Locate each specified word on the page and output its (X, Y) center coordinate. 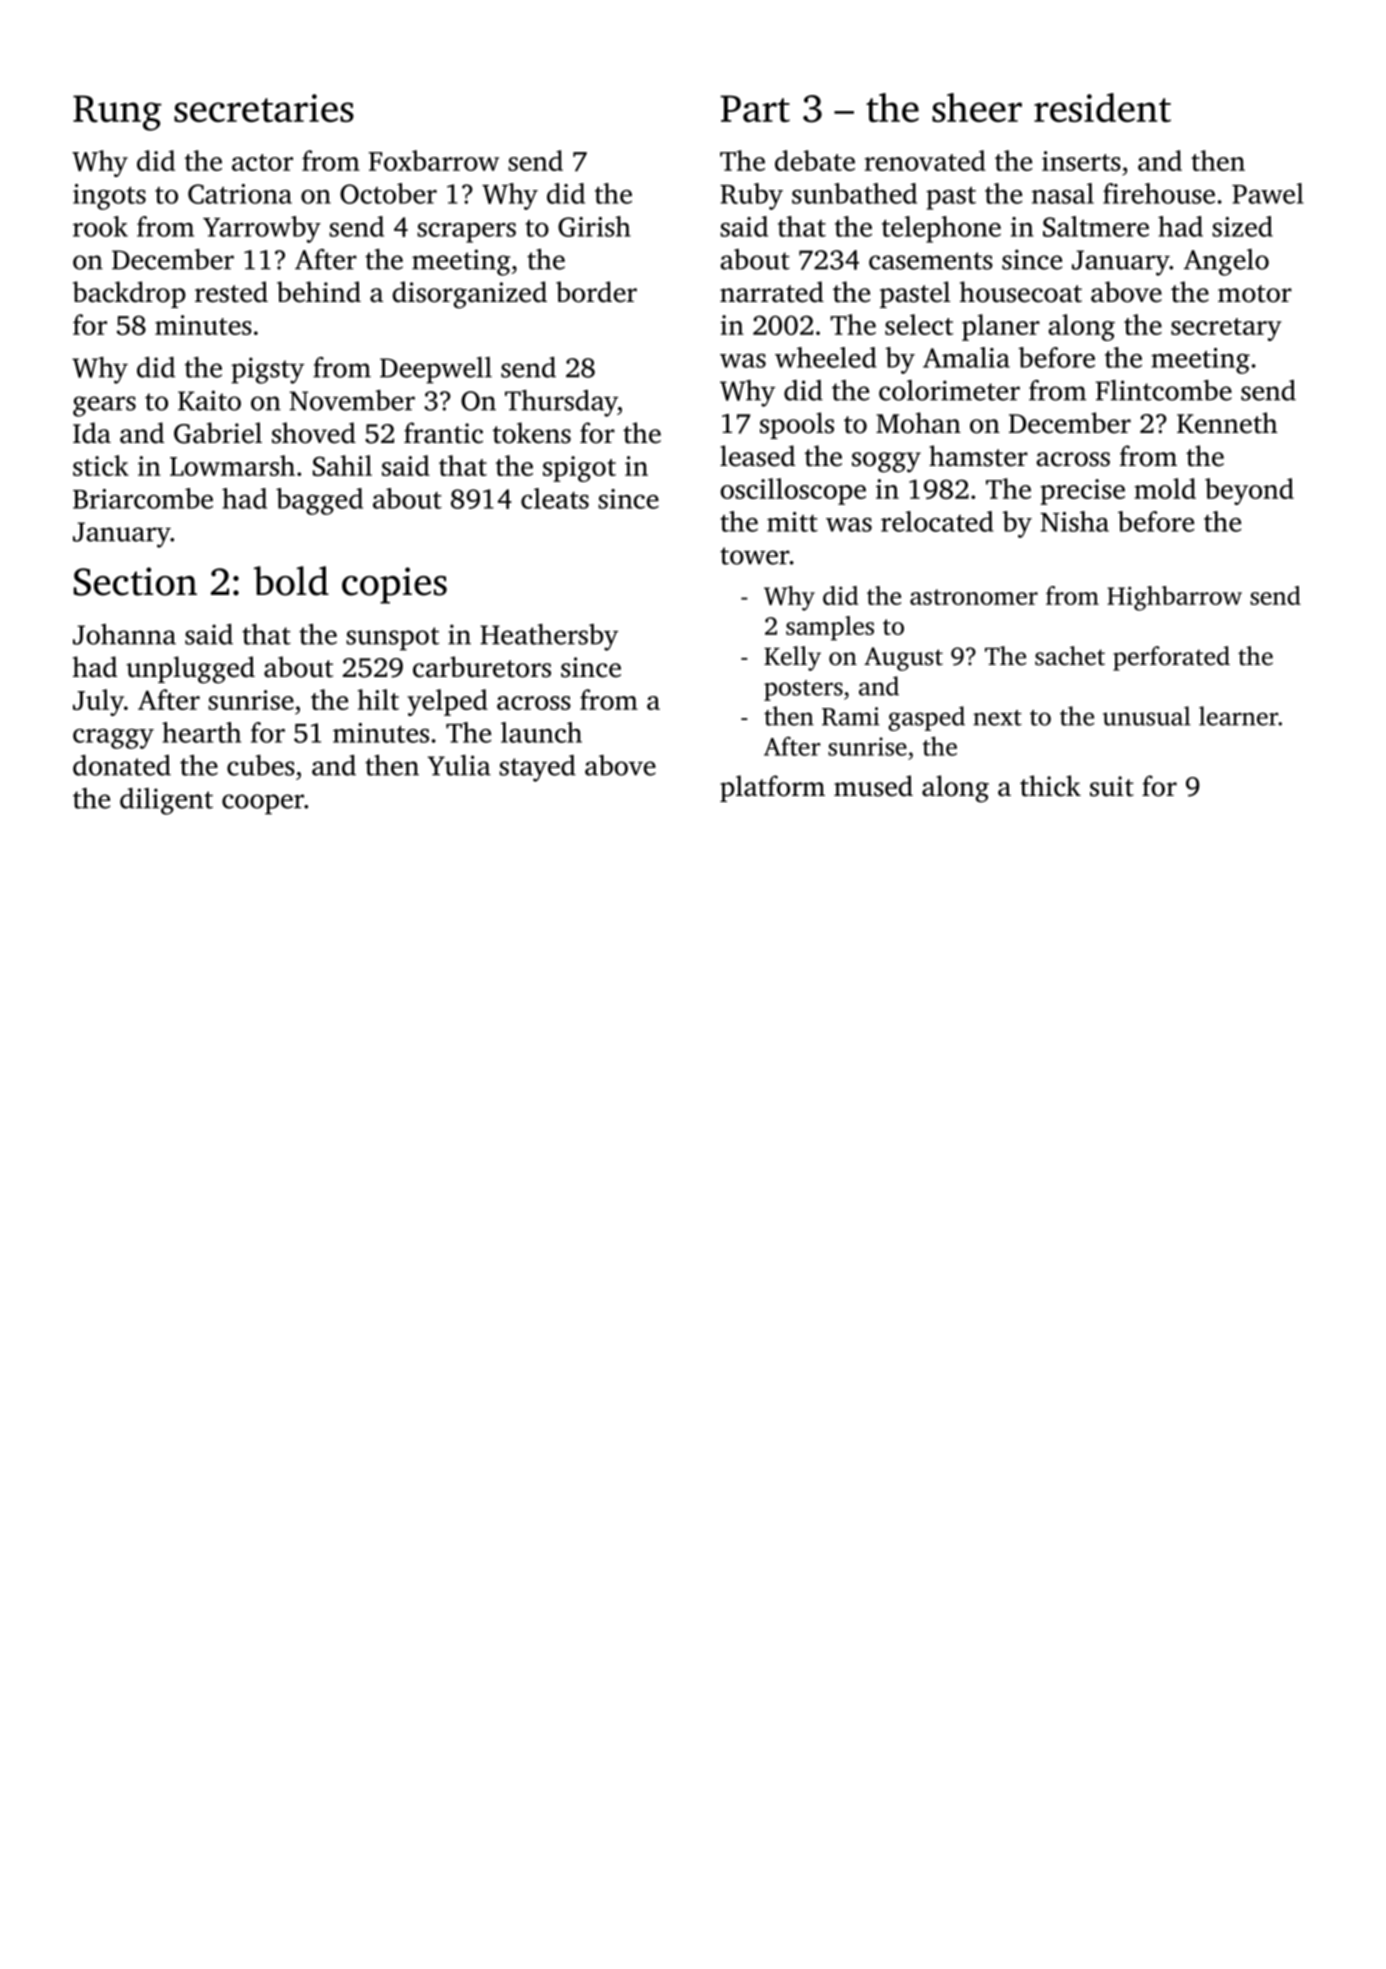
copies (394, 585)
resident (1102, 107)
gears (104, 406)
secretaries (264, 108)
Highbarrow (1174, 598)
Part (755, 108)
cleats (555, 498)
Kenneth (1227, 423)
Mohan (918, 423)
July (98, 702)
